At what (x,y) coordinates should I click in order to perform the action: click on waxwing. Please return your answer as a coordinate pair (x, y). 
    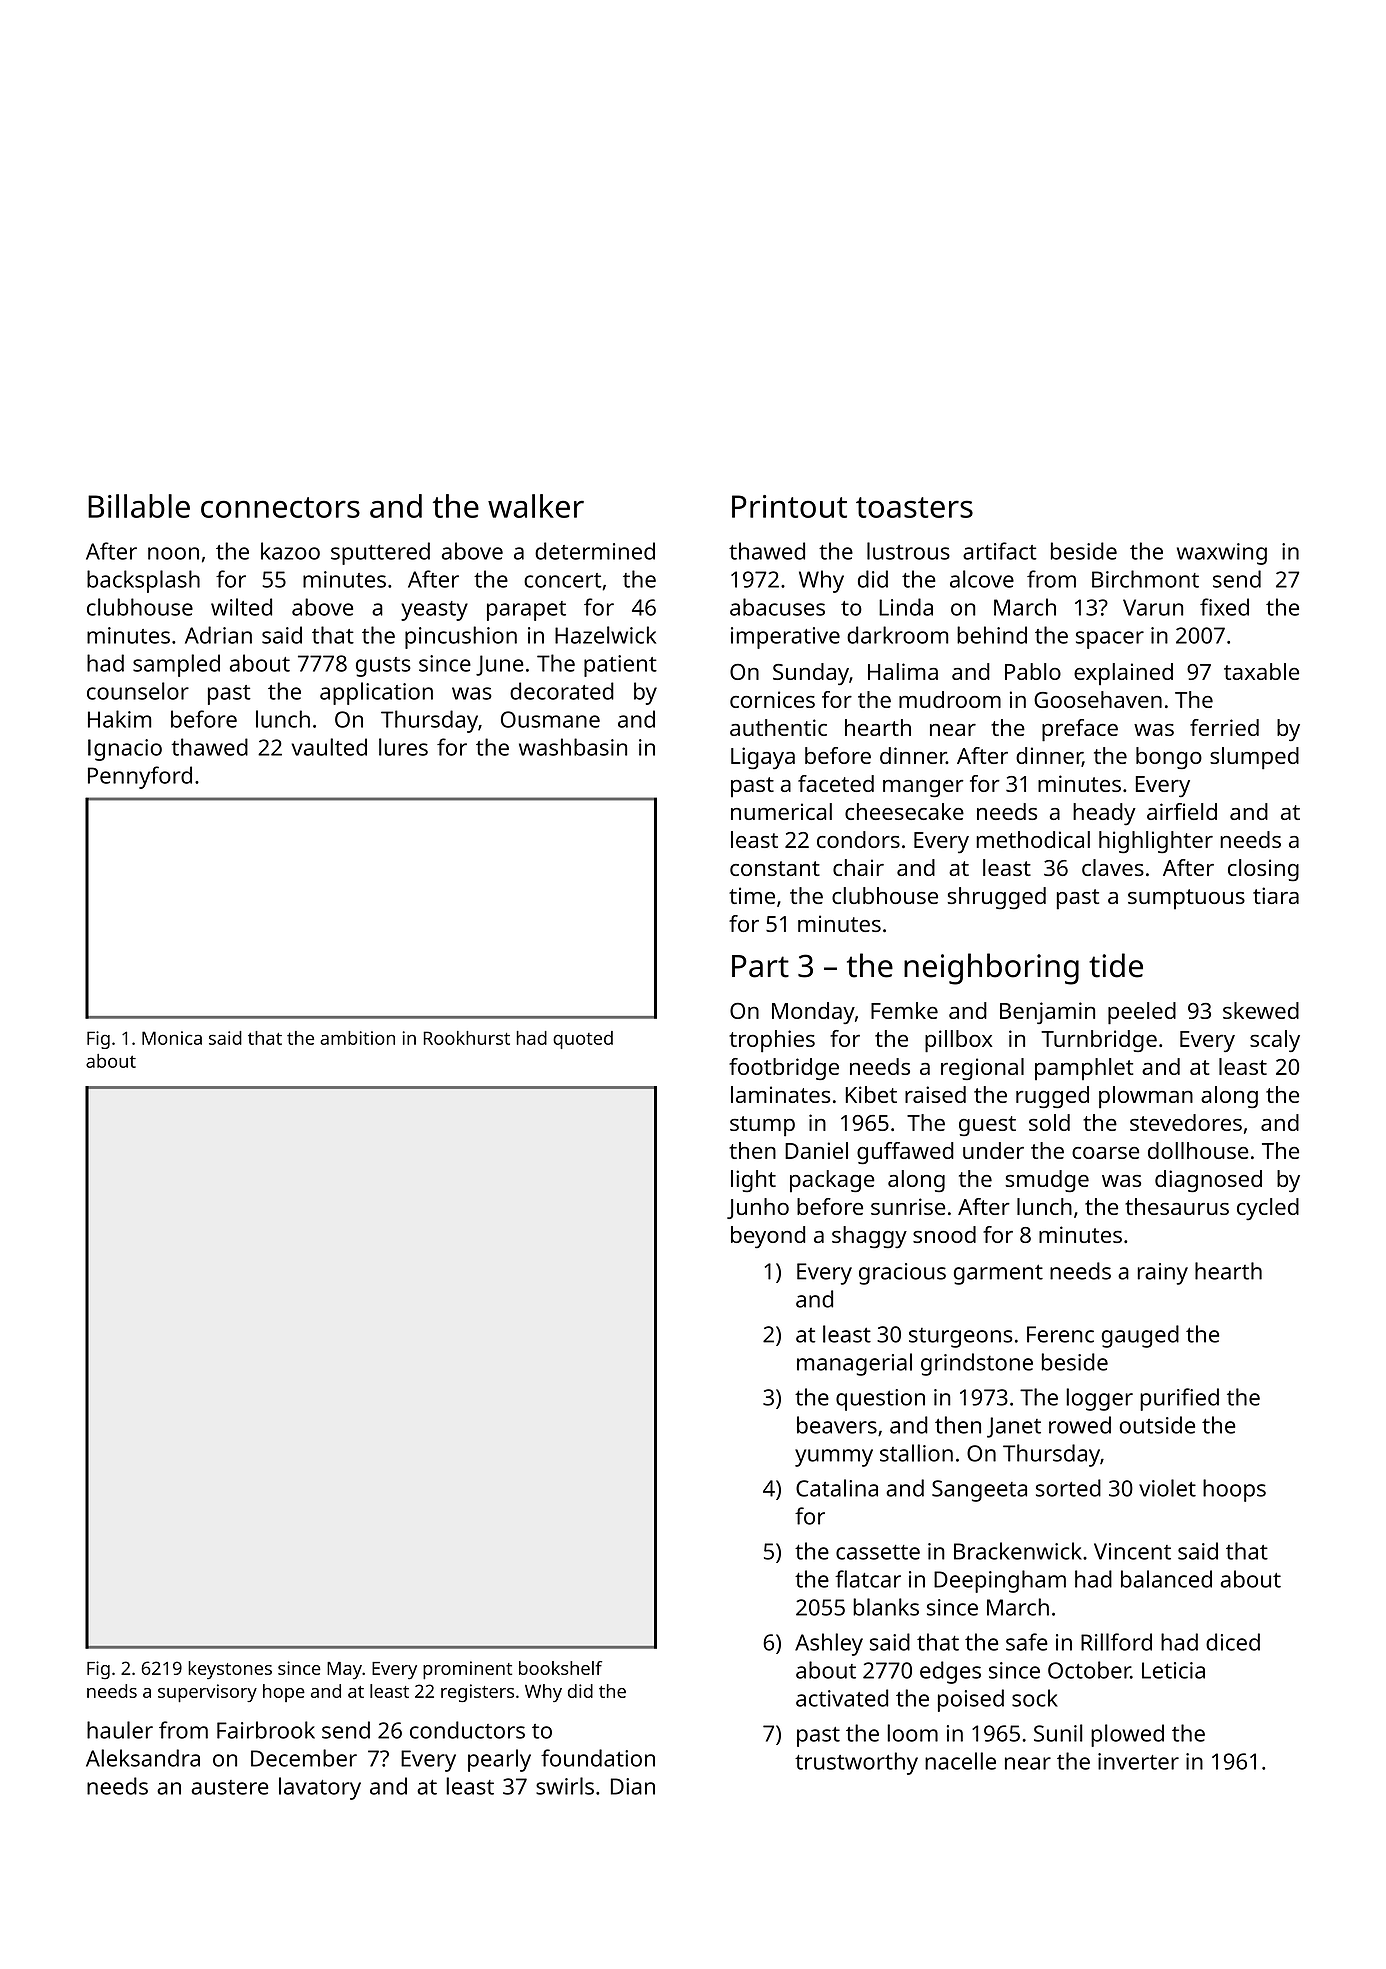
    Looking at the image, I should click on (1222, 554).
